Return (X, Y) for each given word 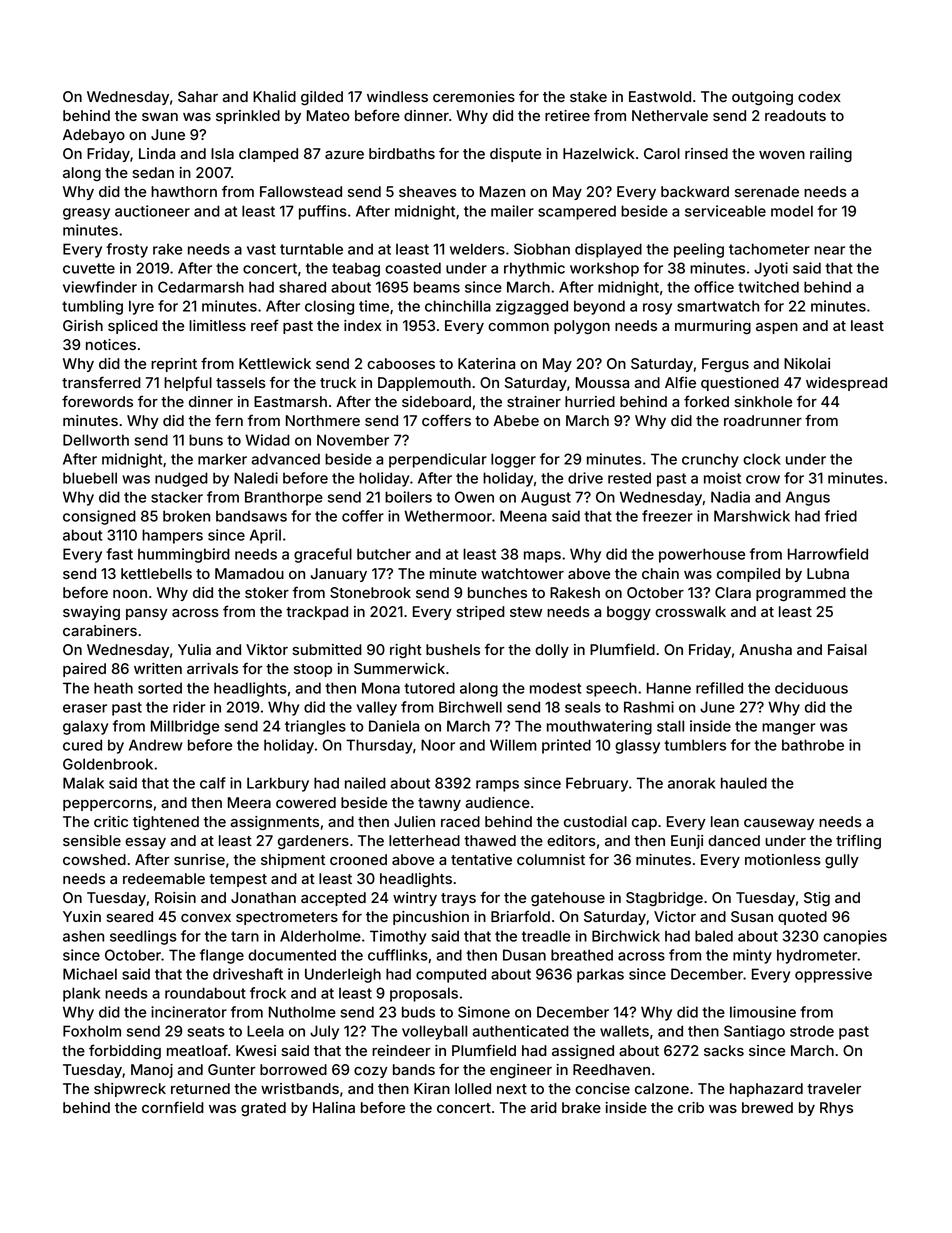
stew (526, 612)
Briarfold (520, 916)
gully (842, 861)
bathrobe (813, 745)
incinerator (189, 1012)
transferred (101, 382)
